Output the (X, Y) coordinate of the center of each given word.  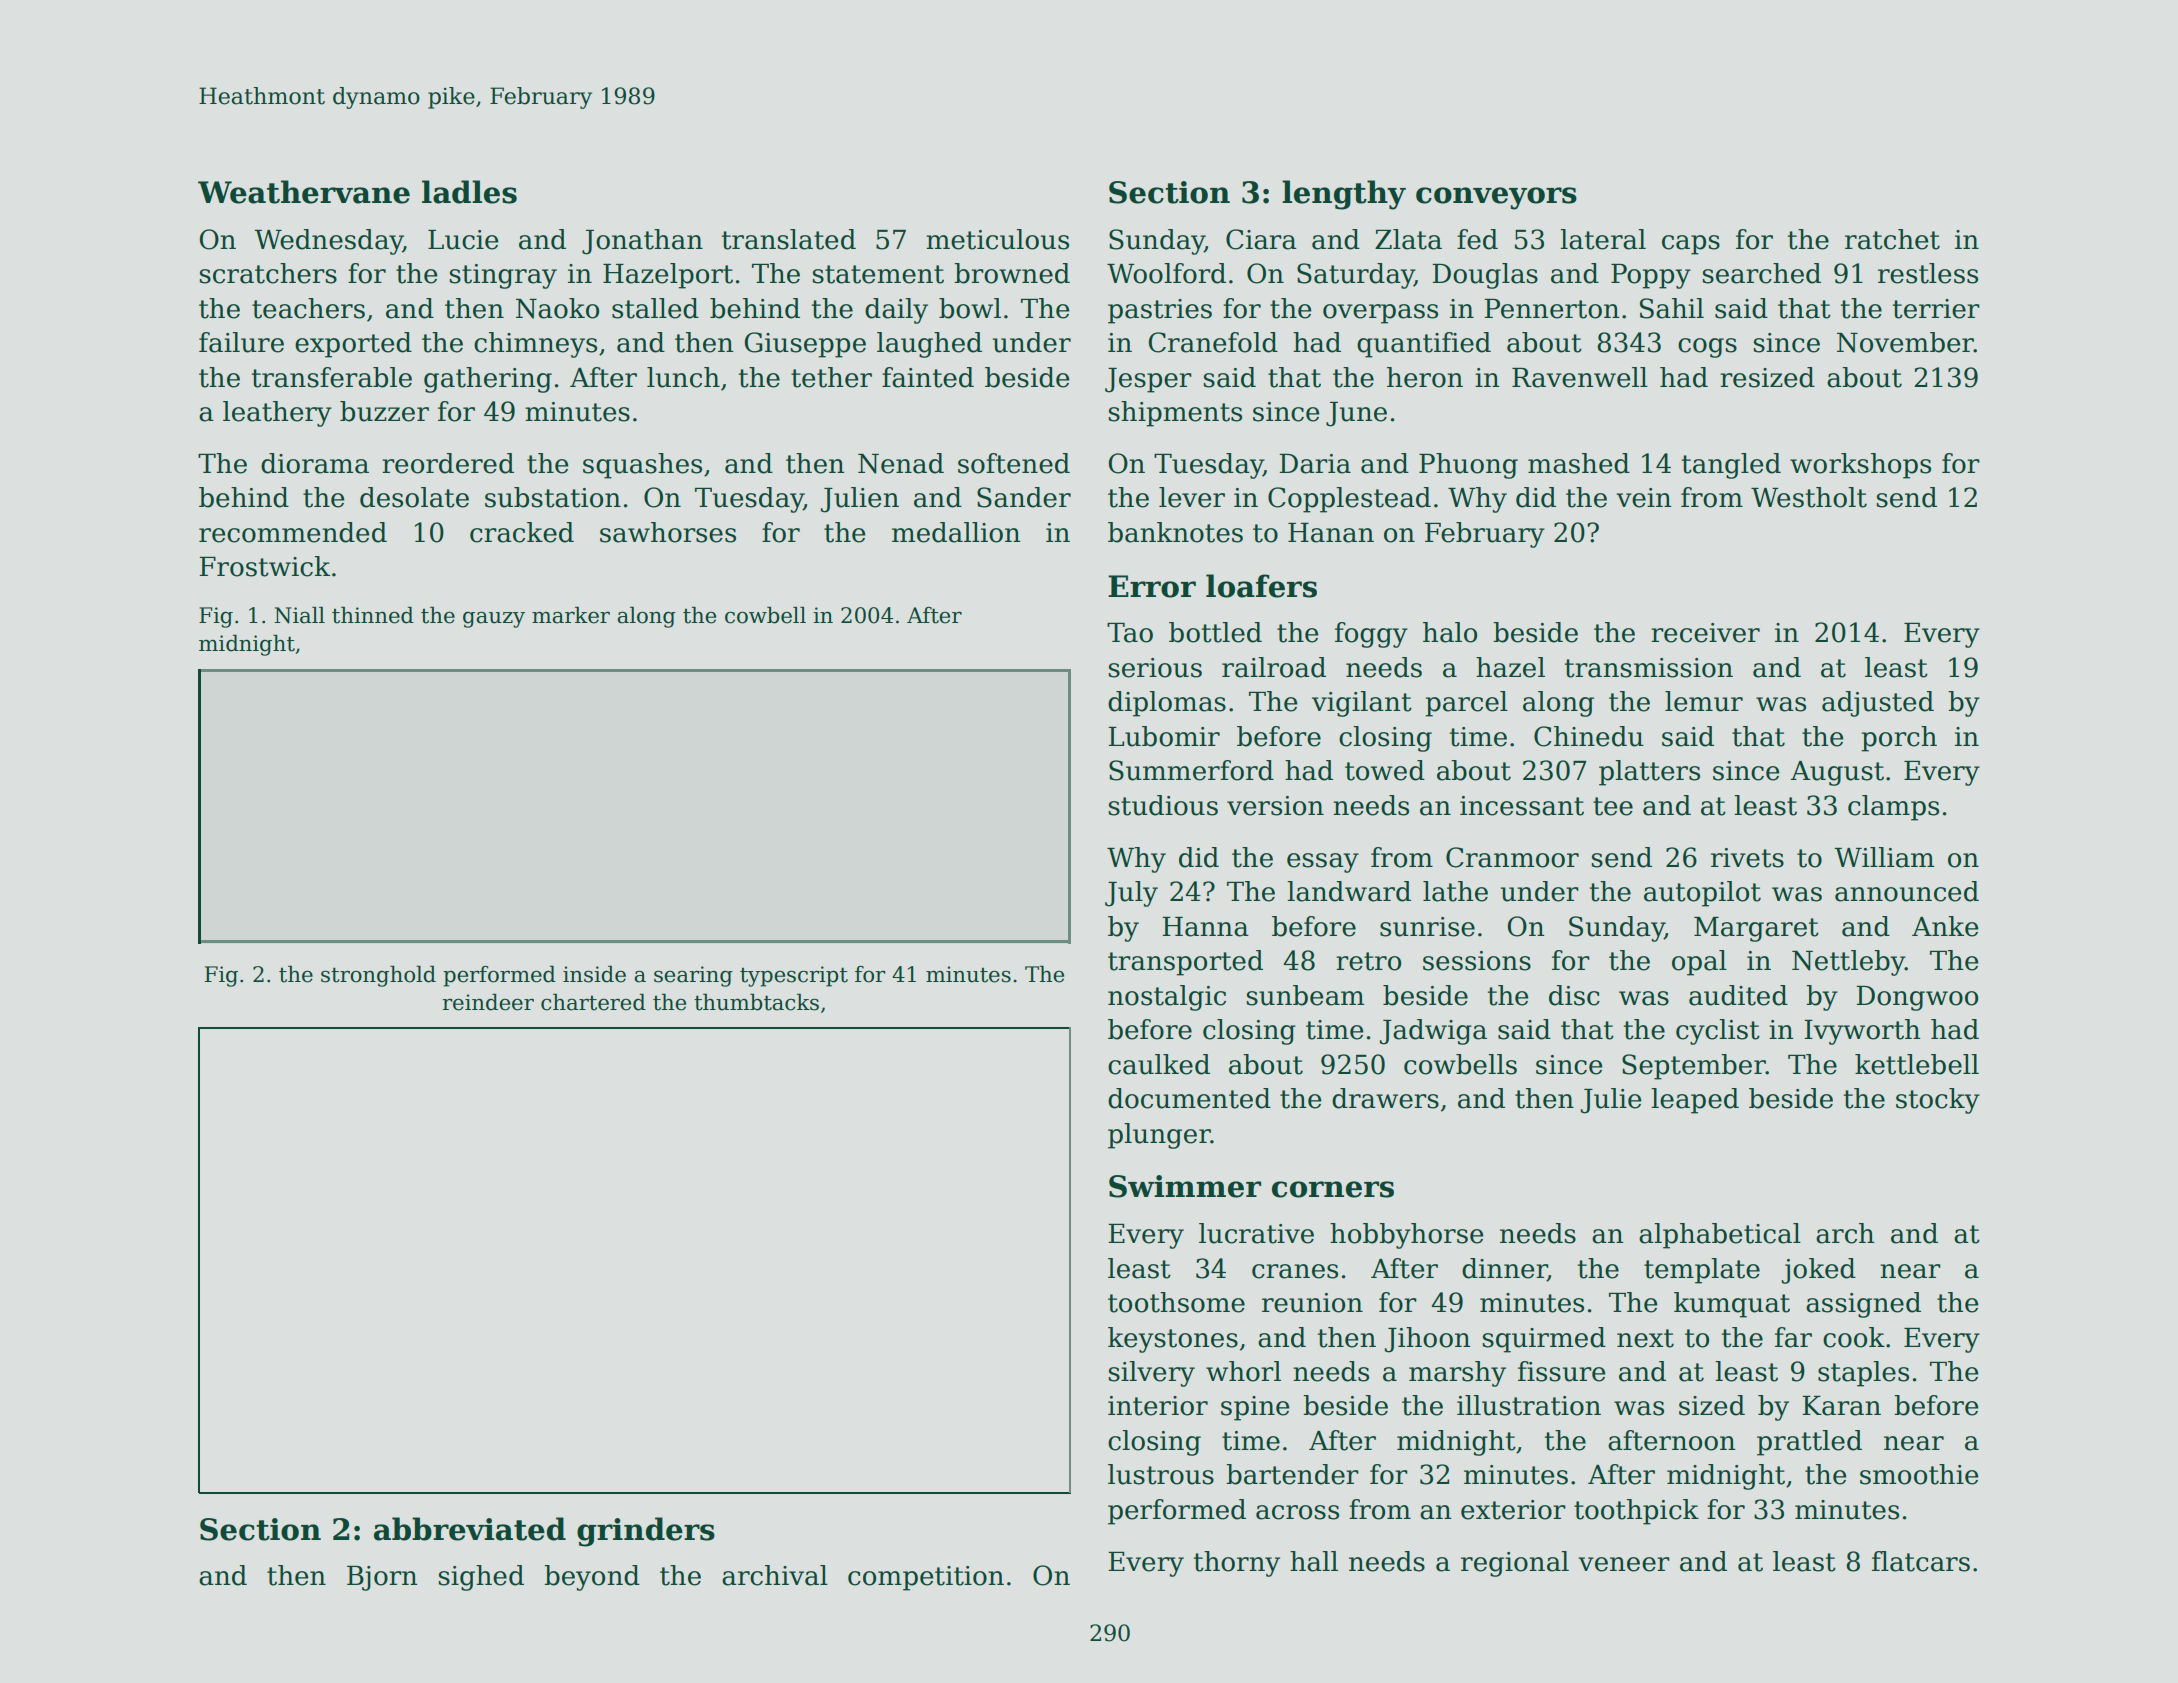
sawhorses (668, 532)
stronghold (378, 976)
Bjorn (382, 1578)
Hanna (1205, 927)
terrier (1936, 309)
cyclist (1718, 1032)
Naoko (557, 308)
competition (926, 1578)
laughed (929, 345)
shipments (1175, 414)
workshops (1860, 466)
